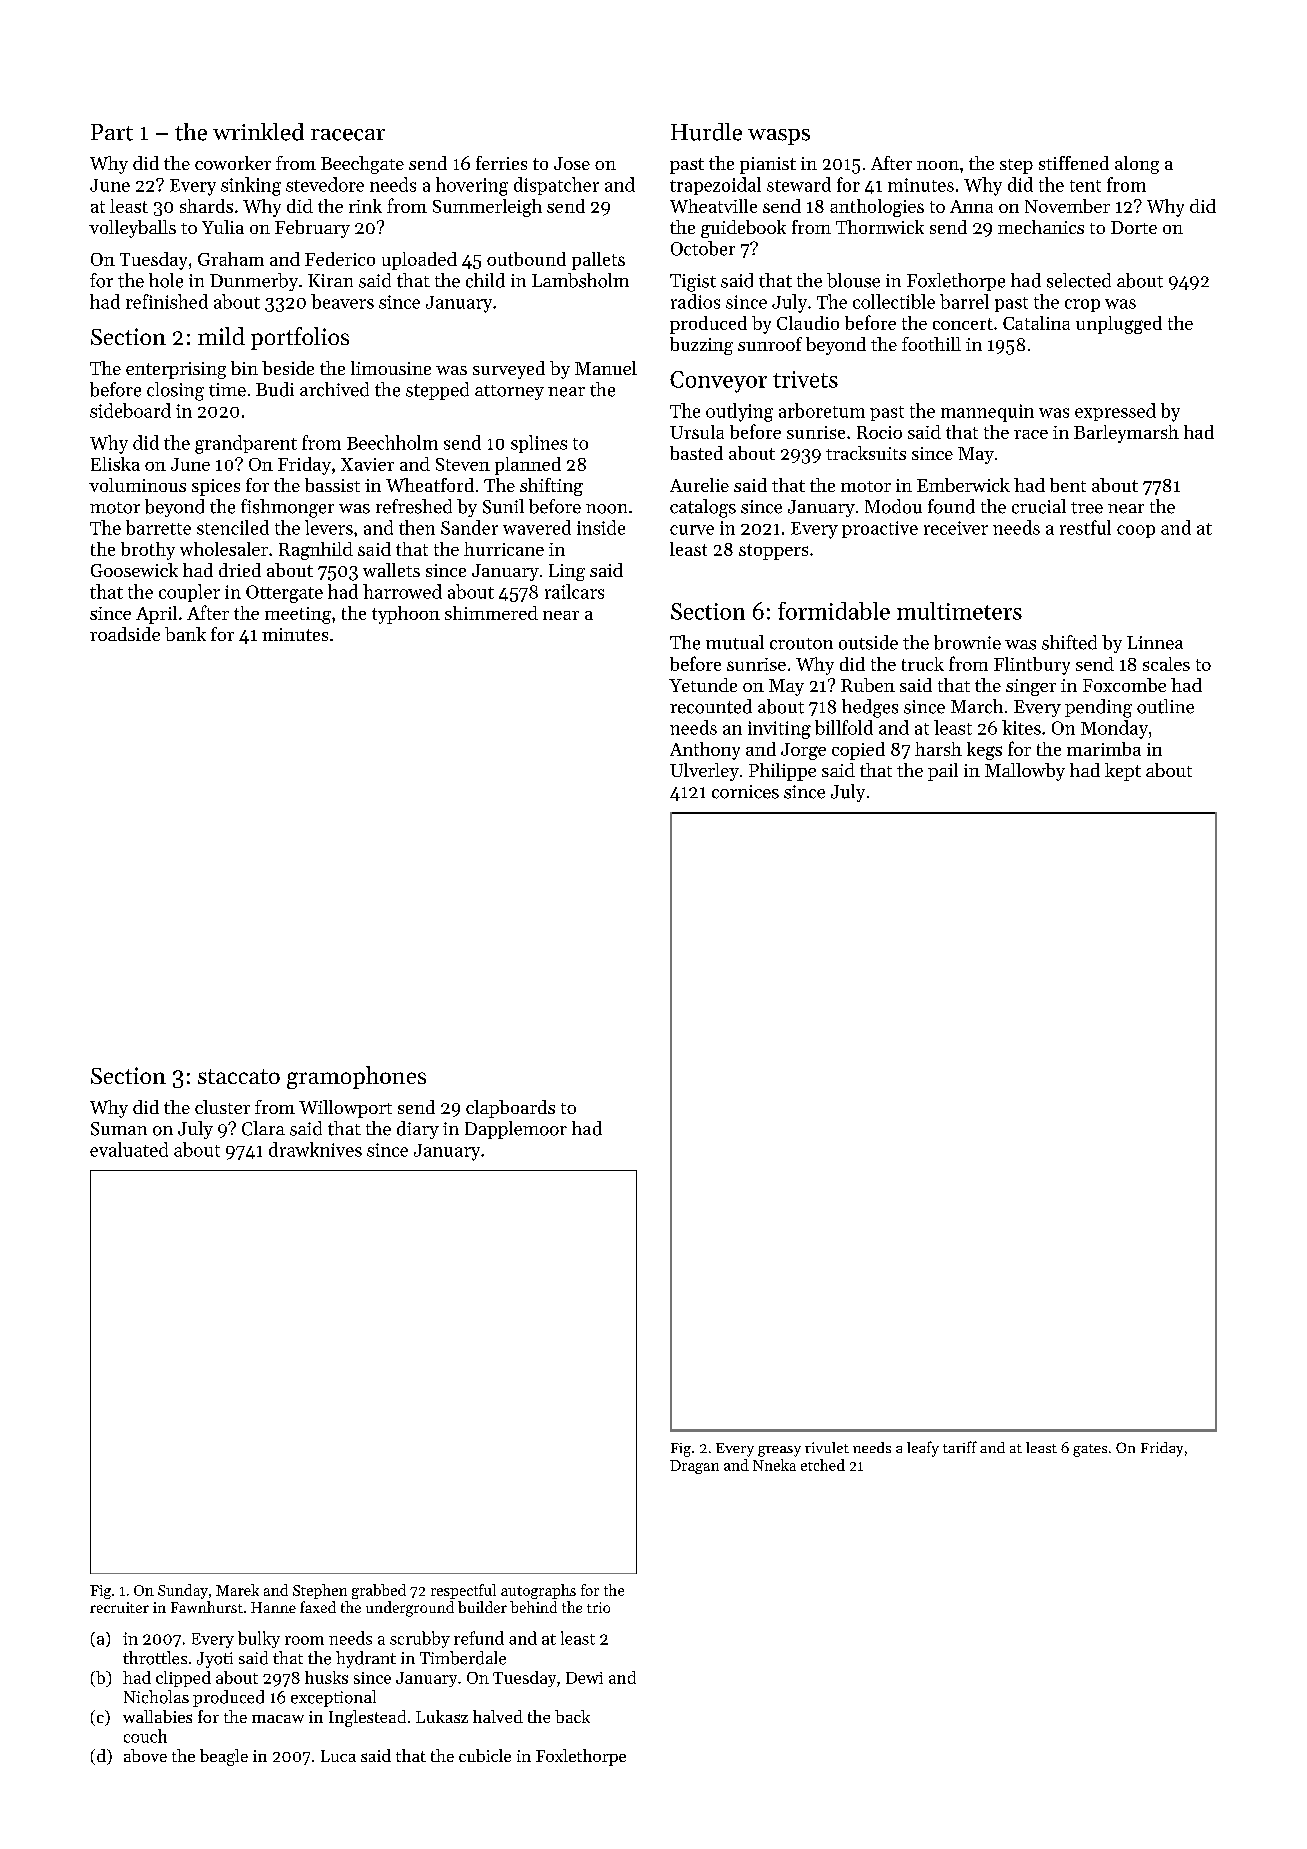  I want to click on Sunday, so click(183, 1591).
